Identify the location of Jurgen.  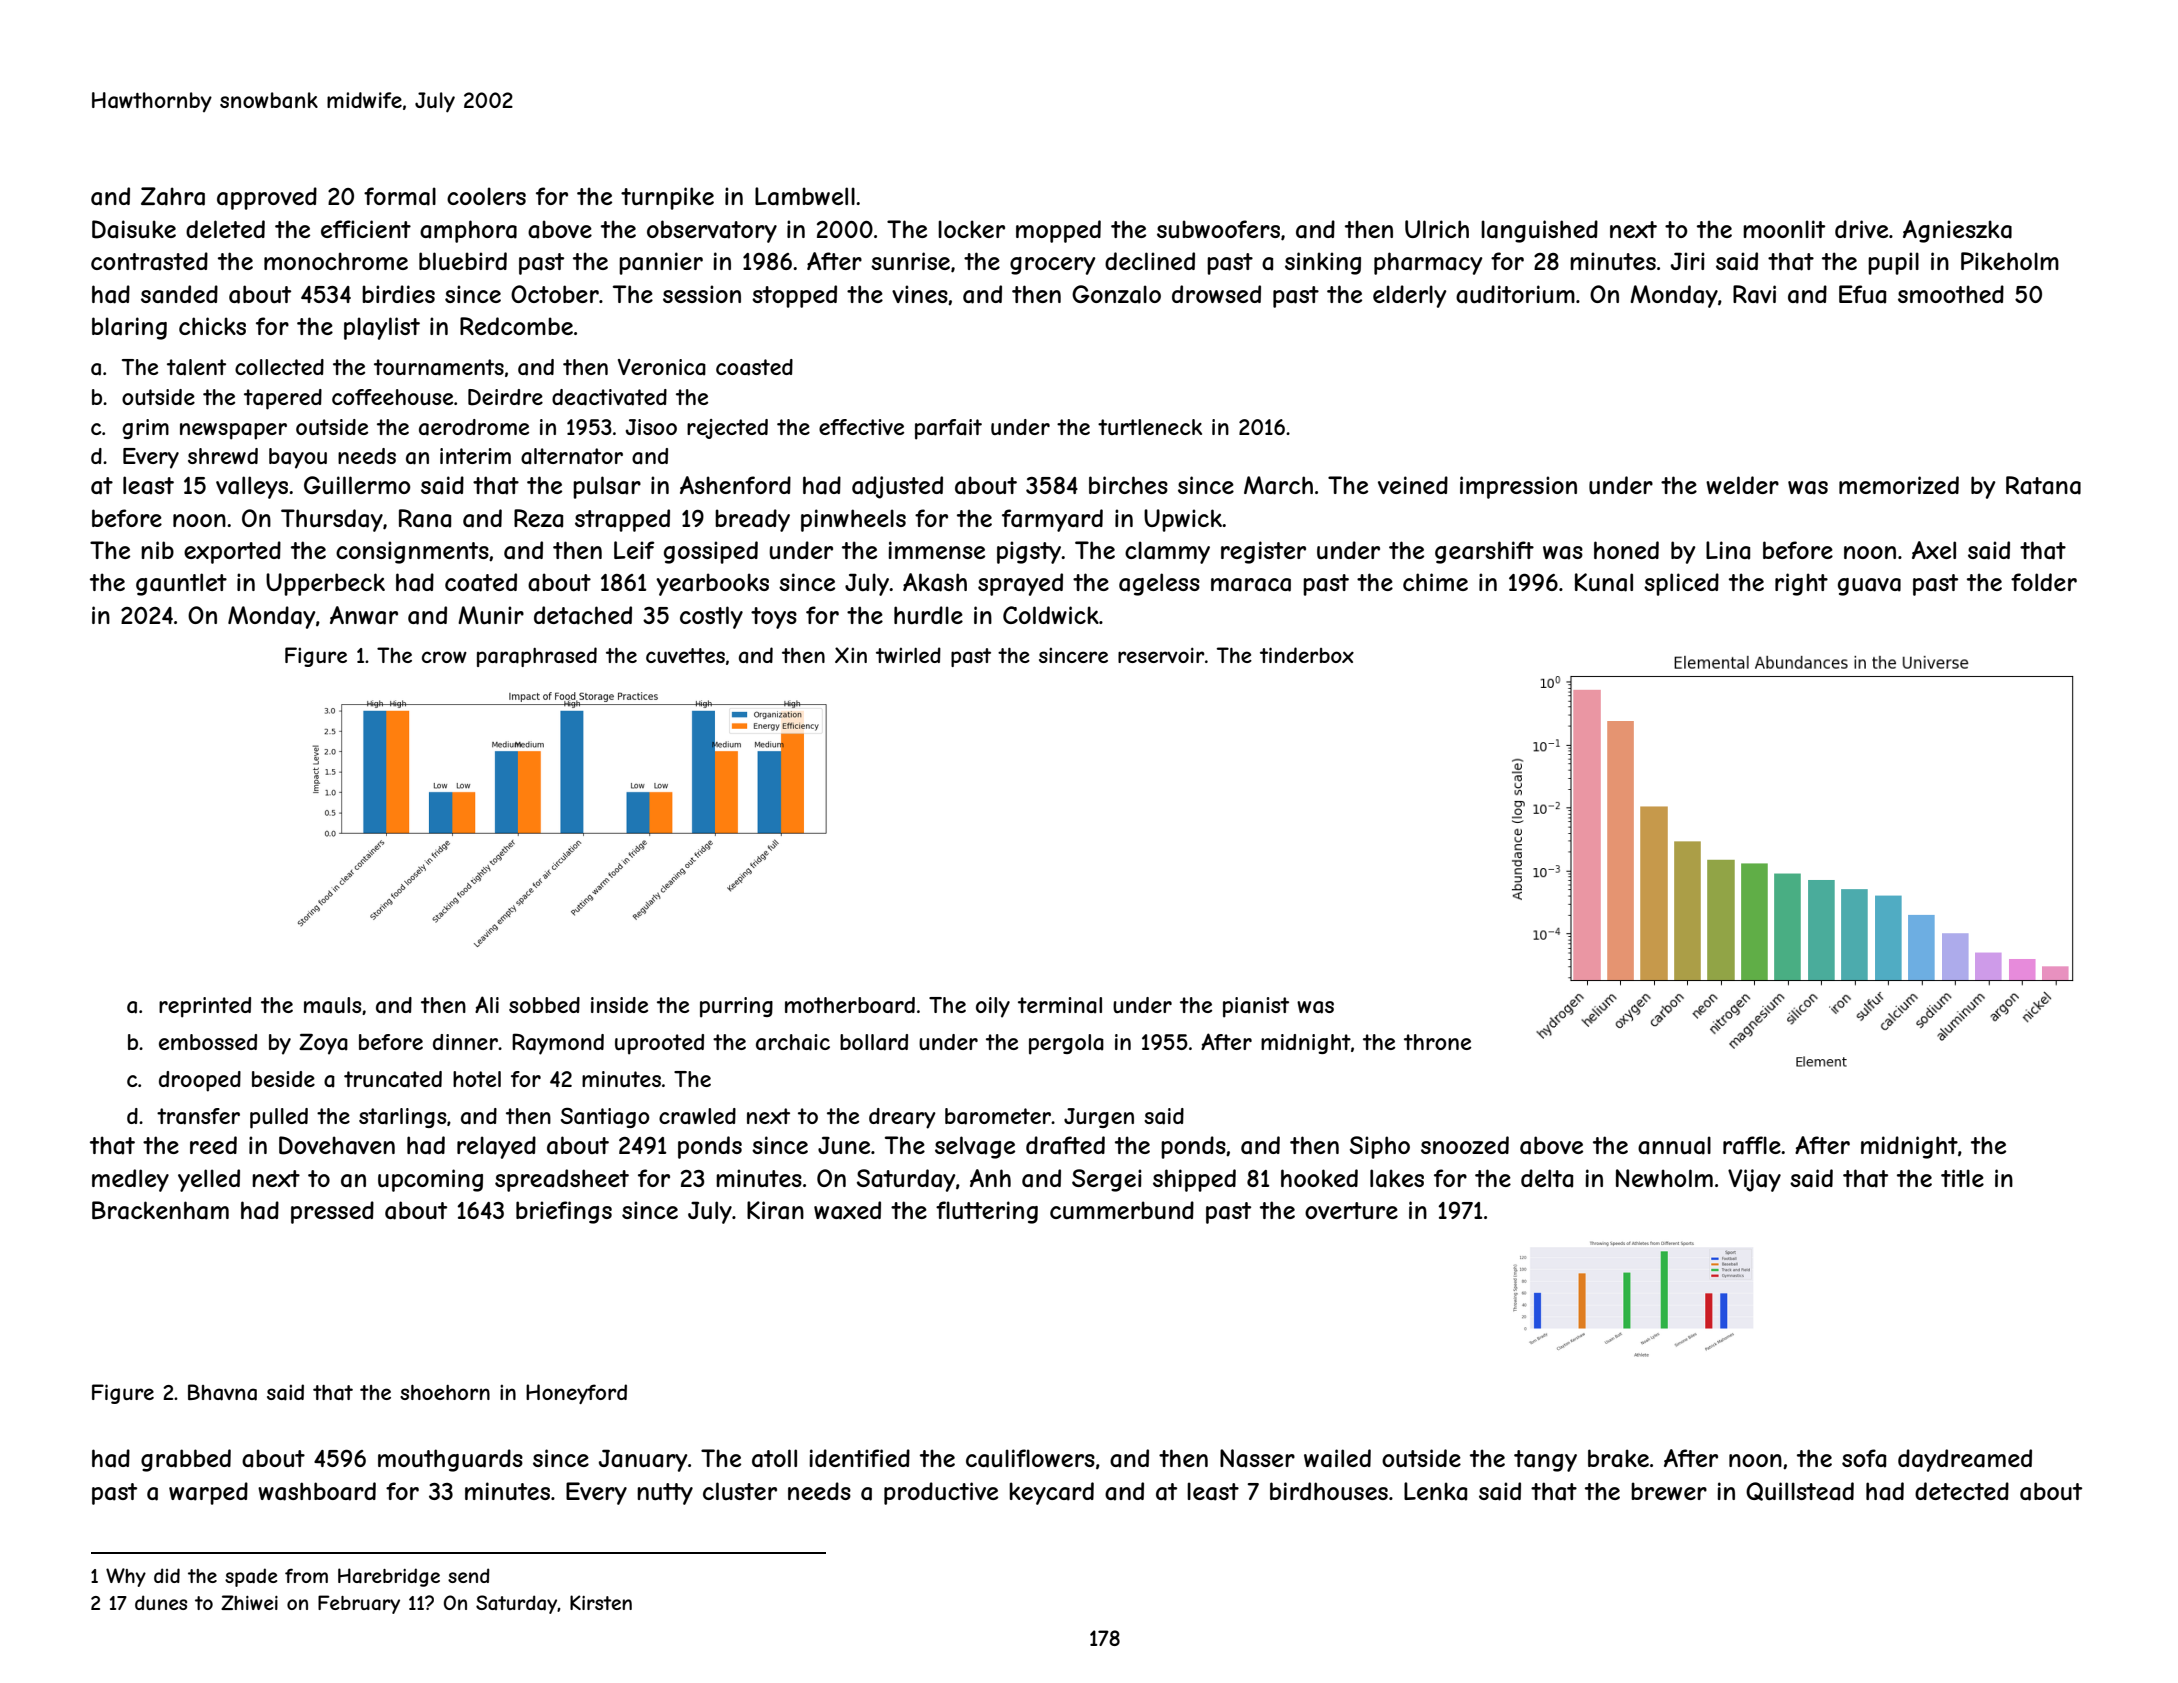
(1099, 1118).
